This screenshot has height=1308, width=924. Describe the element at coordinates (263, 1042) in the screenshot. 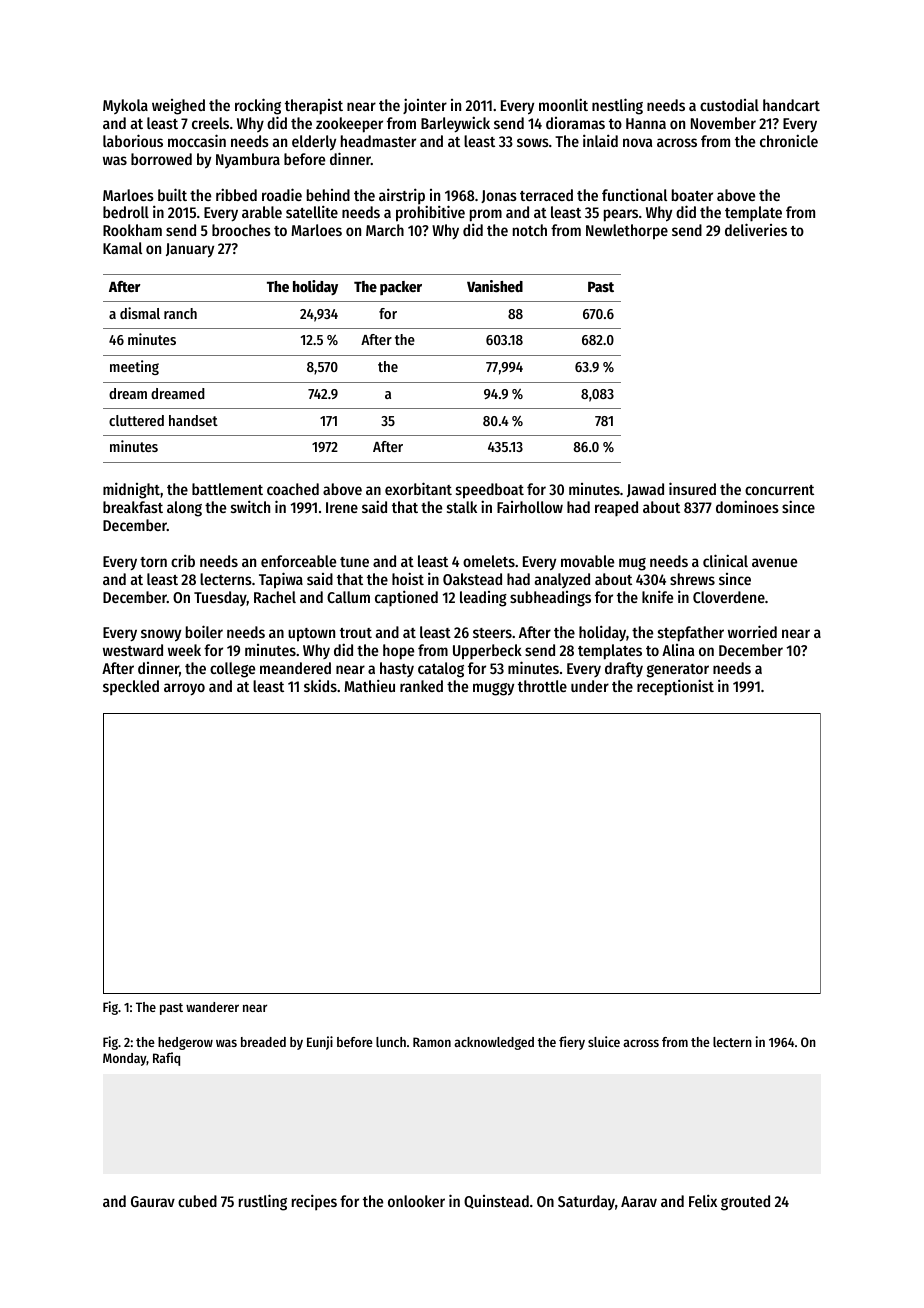

I see `breaded` at that location.
